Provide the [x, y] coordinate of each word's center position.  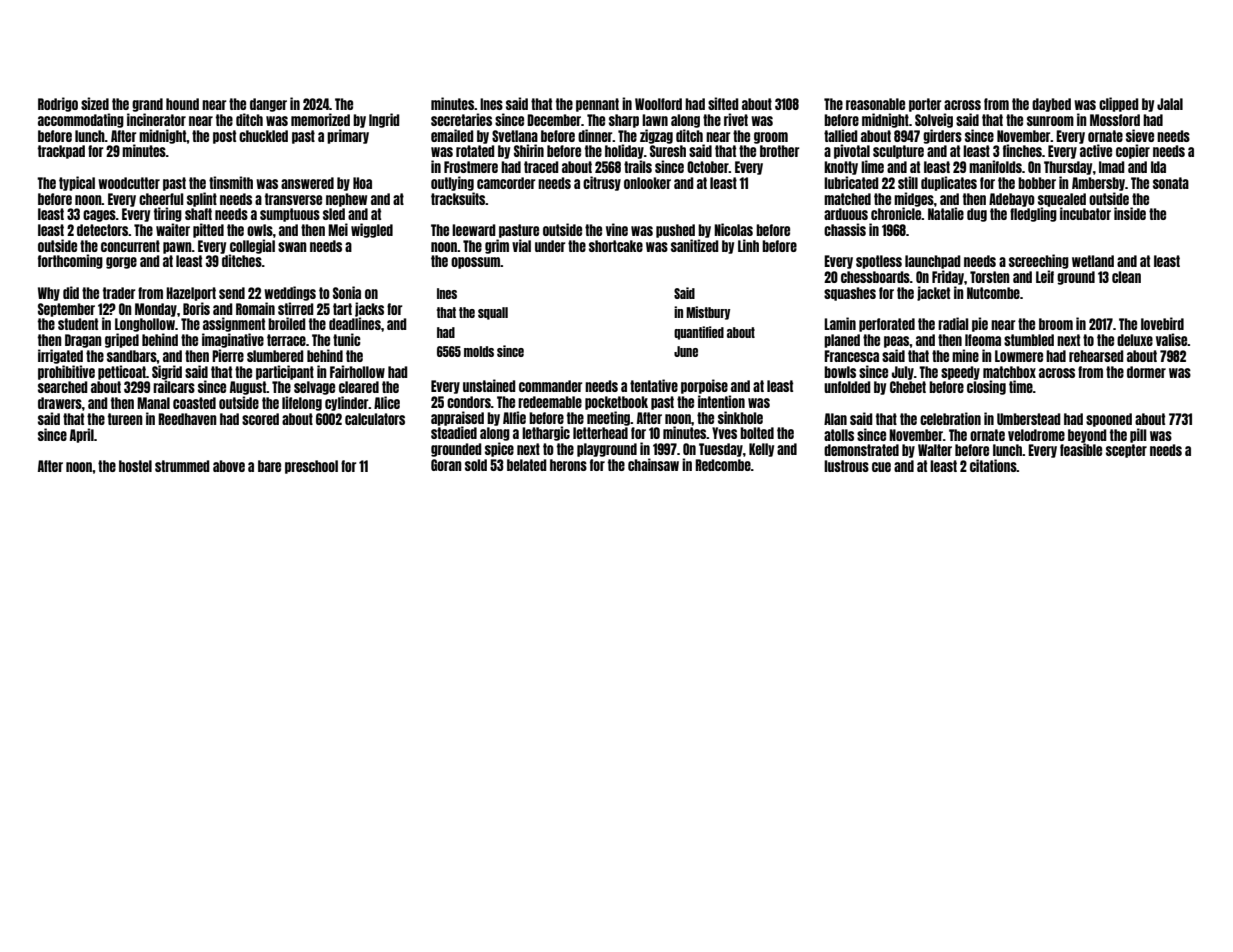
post [224, 137]
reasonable [875, 104]
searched [63, 387]
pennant [597, 105]
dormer [1146, 372]
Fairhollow [357, 371]
